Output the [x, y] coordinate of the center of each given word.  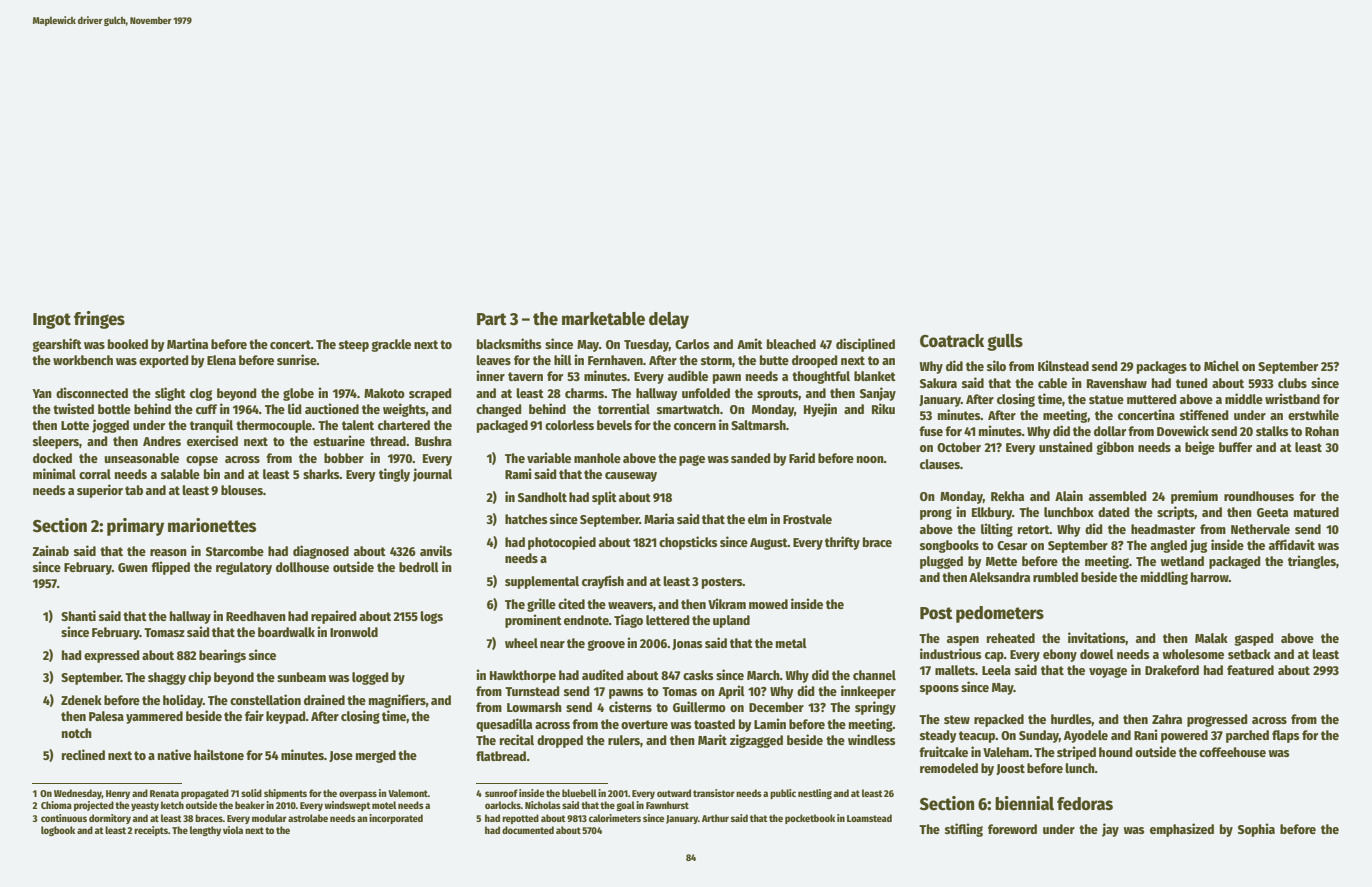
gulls [1005, 342]
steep [354, 346]
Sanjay [878, 394]
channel [874, 675]
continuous [64, 818]
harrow [1210, 577]
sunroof [501, 793]
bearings [222, 656]
